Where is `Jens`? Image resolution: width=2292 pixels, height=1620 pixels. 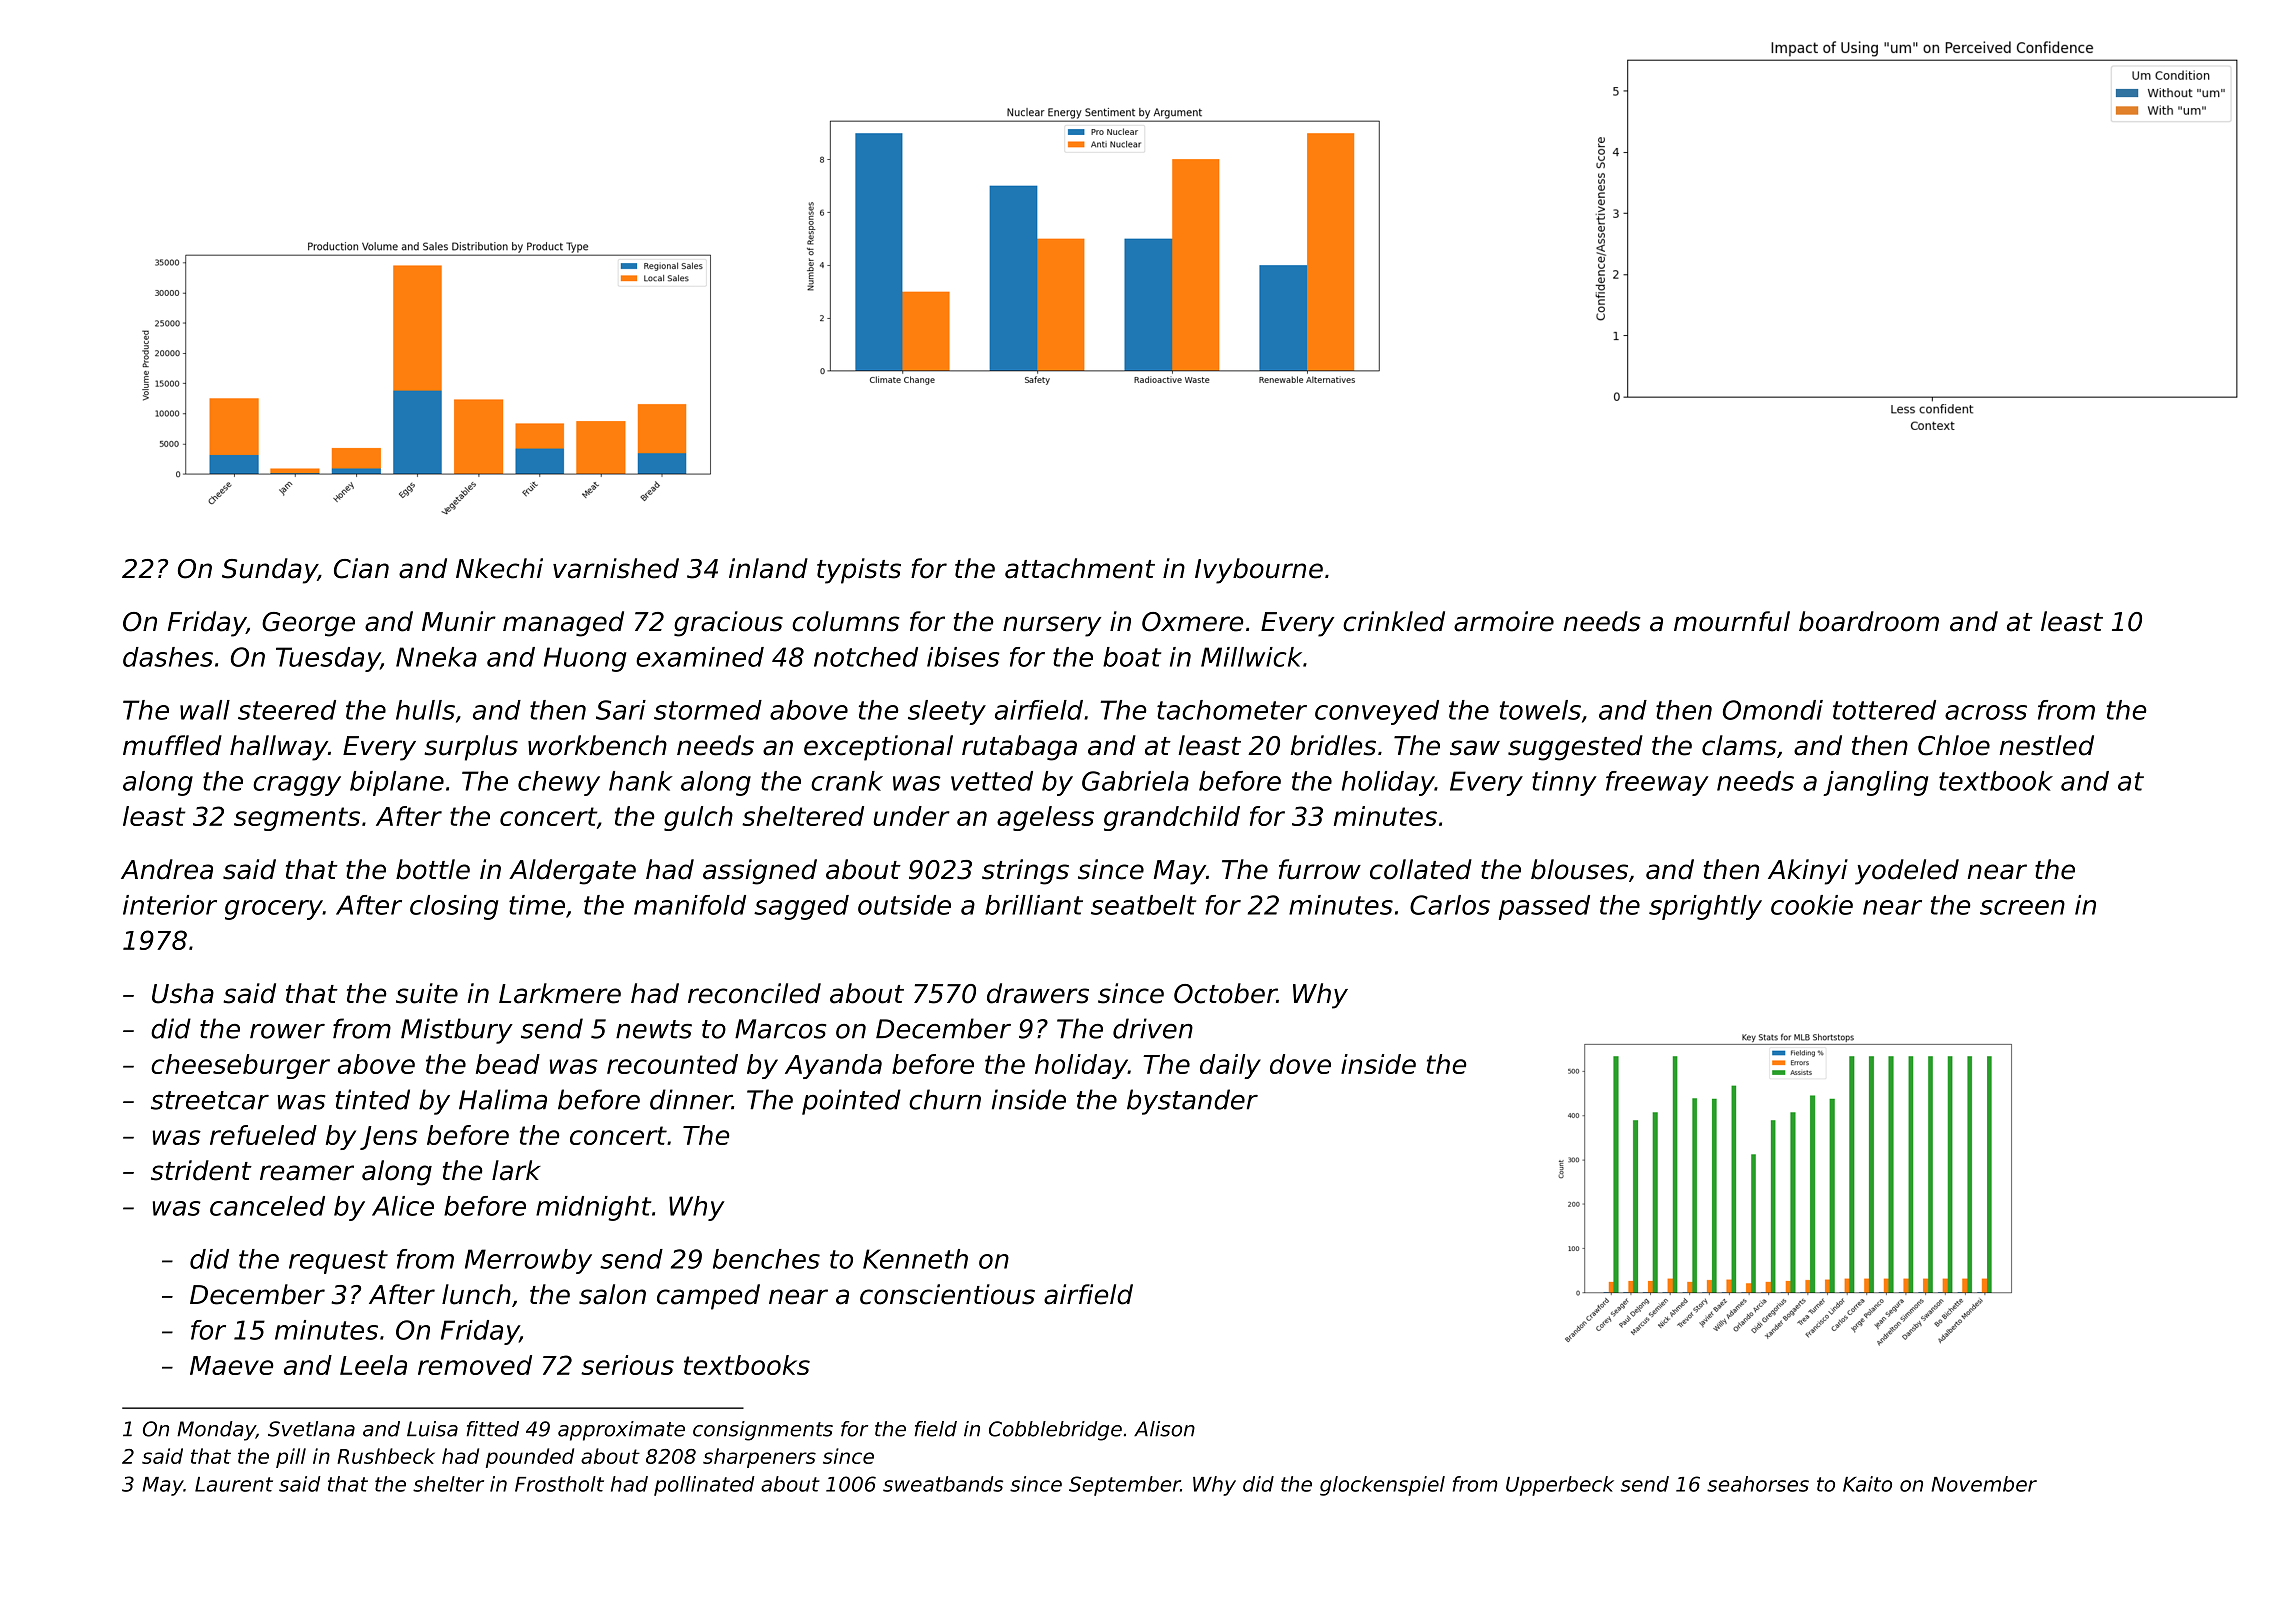
Jens is located at coordinates (389, 1138).
